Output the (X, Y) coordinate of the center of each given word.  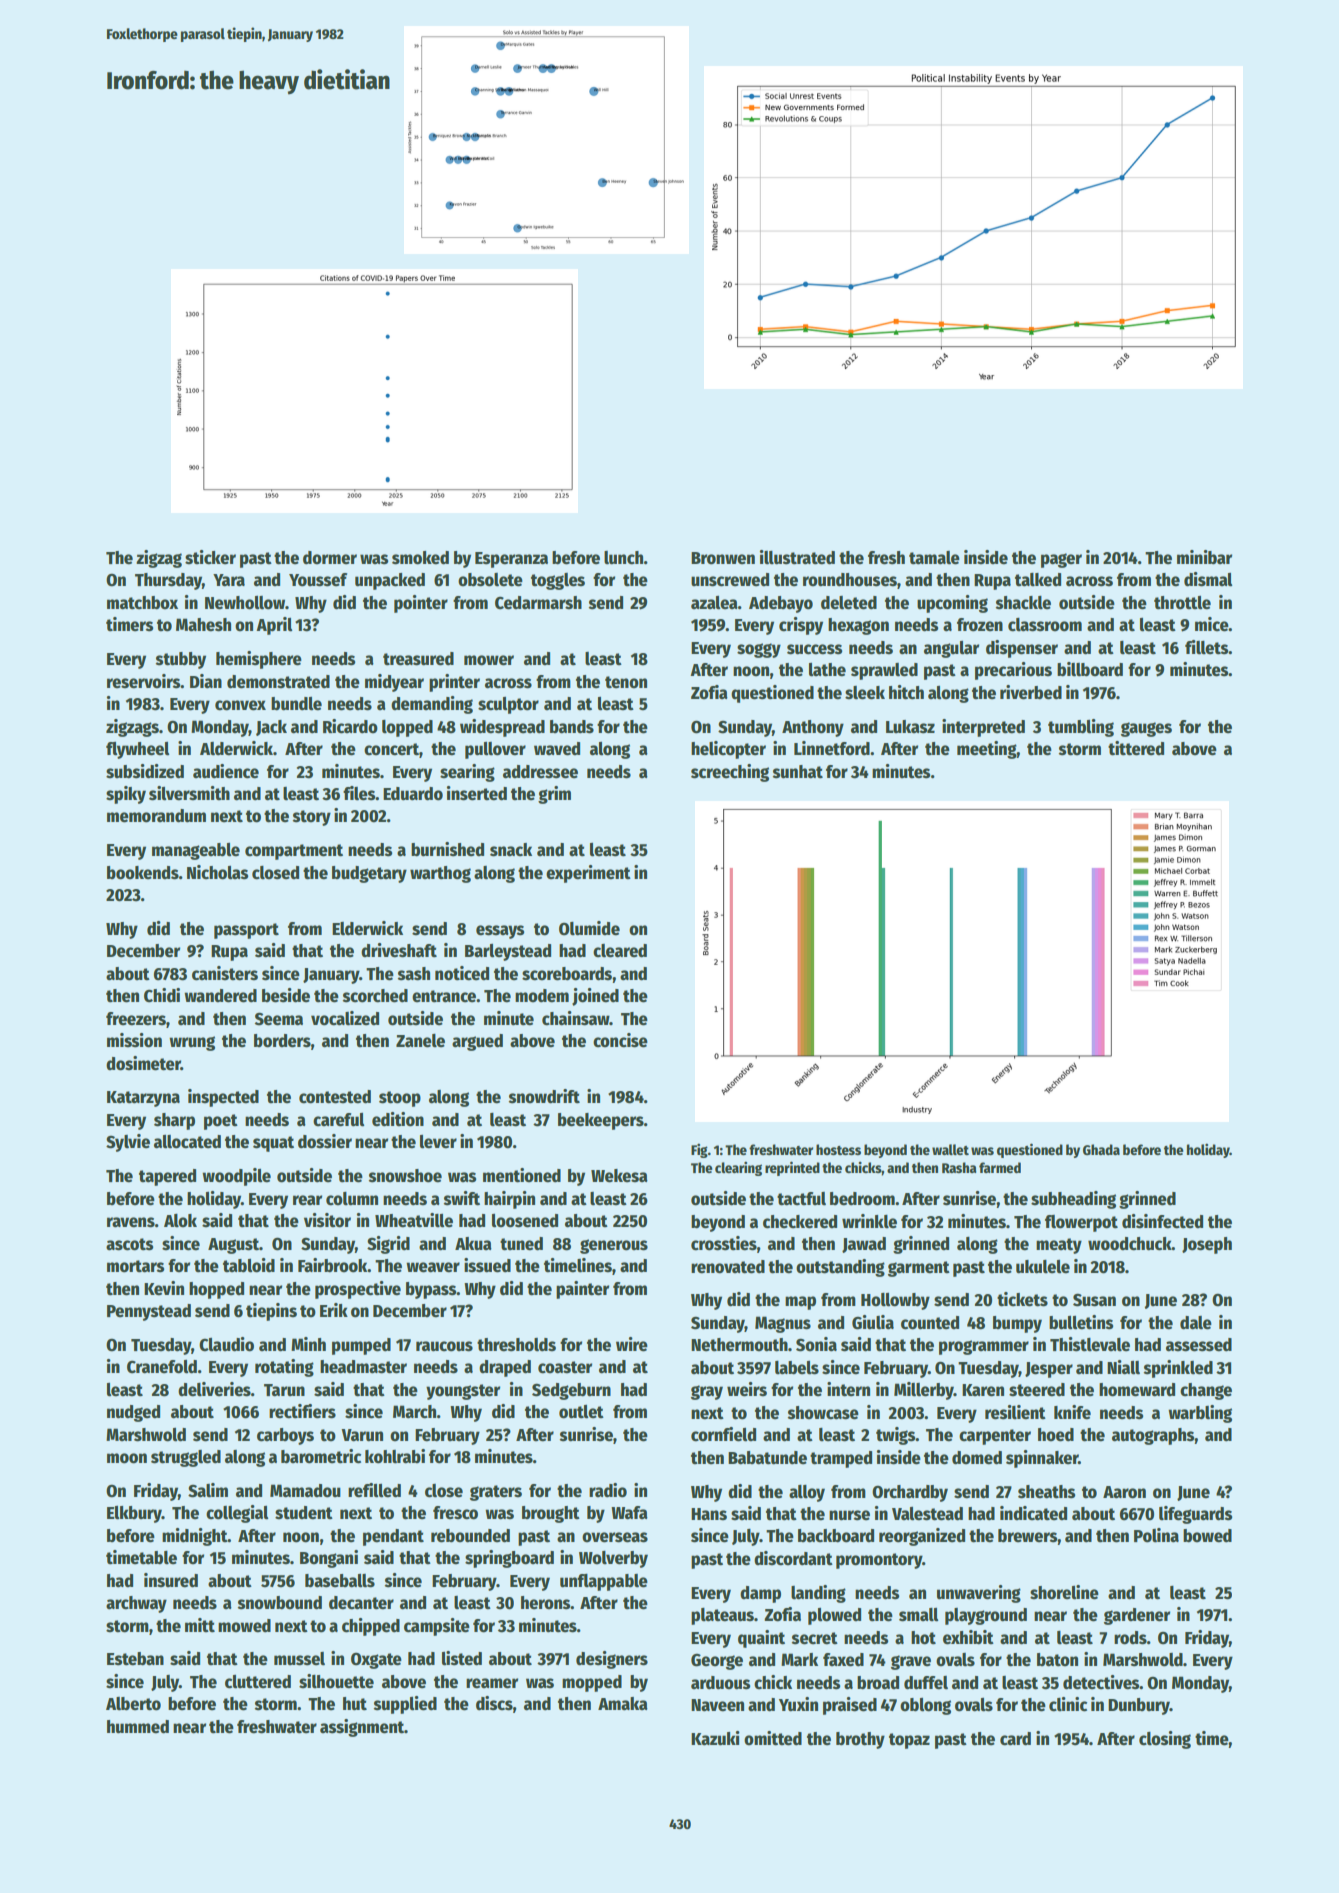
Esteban (135, 1659)
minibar (1204, 557)
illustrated (797, 557)
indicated (1033, 1513)
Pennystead (149, 1312)
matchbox (142, 603)
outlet (581, 1412)
